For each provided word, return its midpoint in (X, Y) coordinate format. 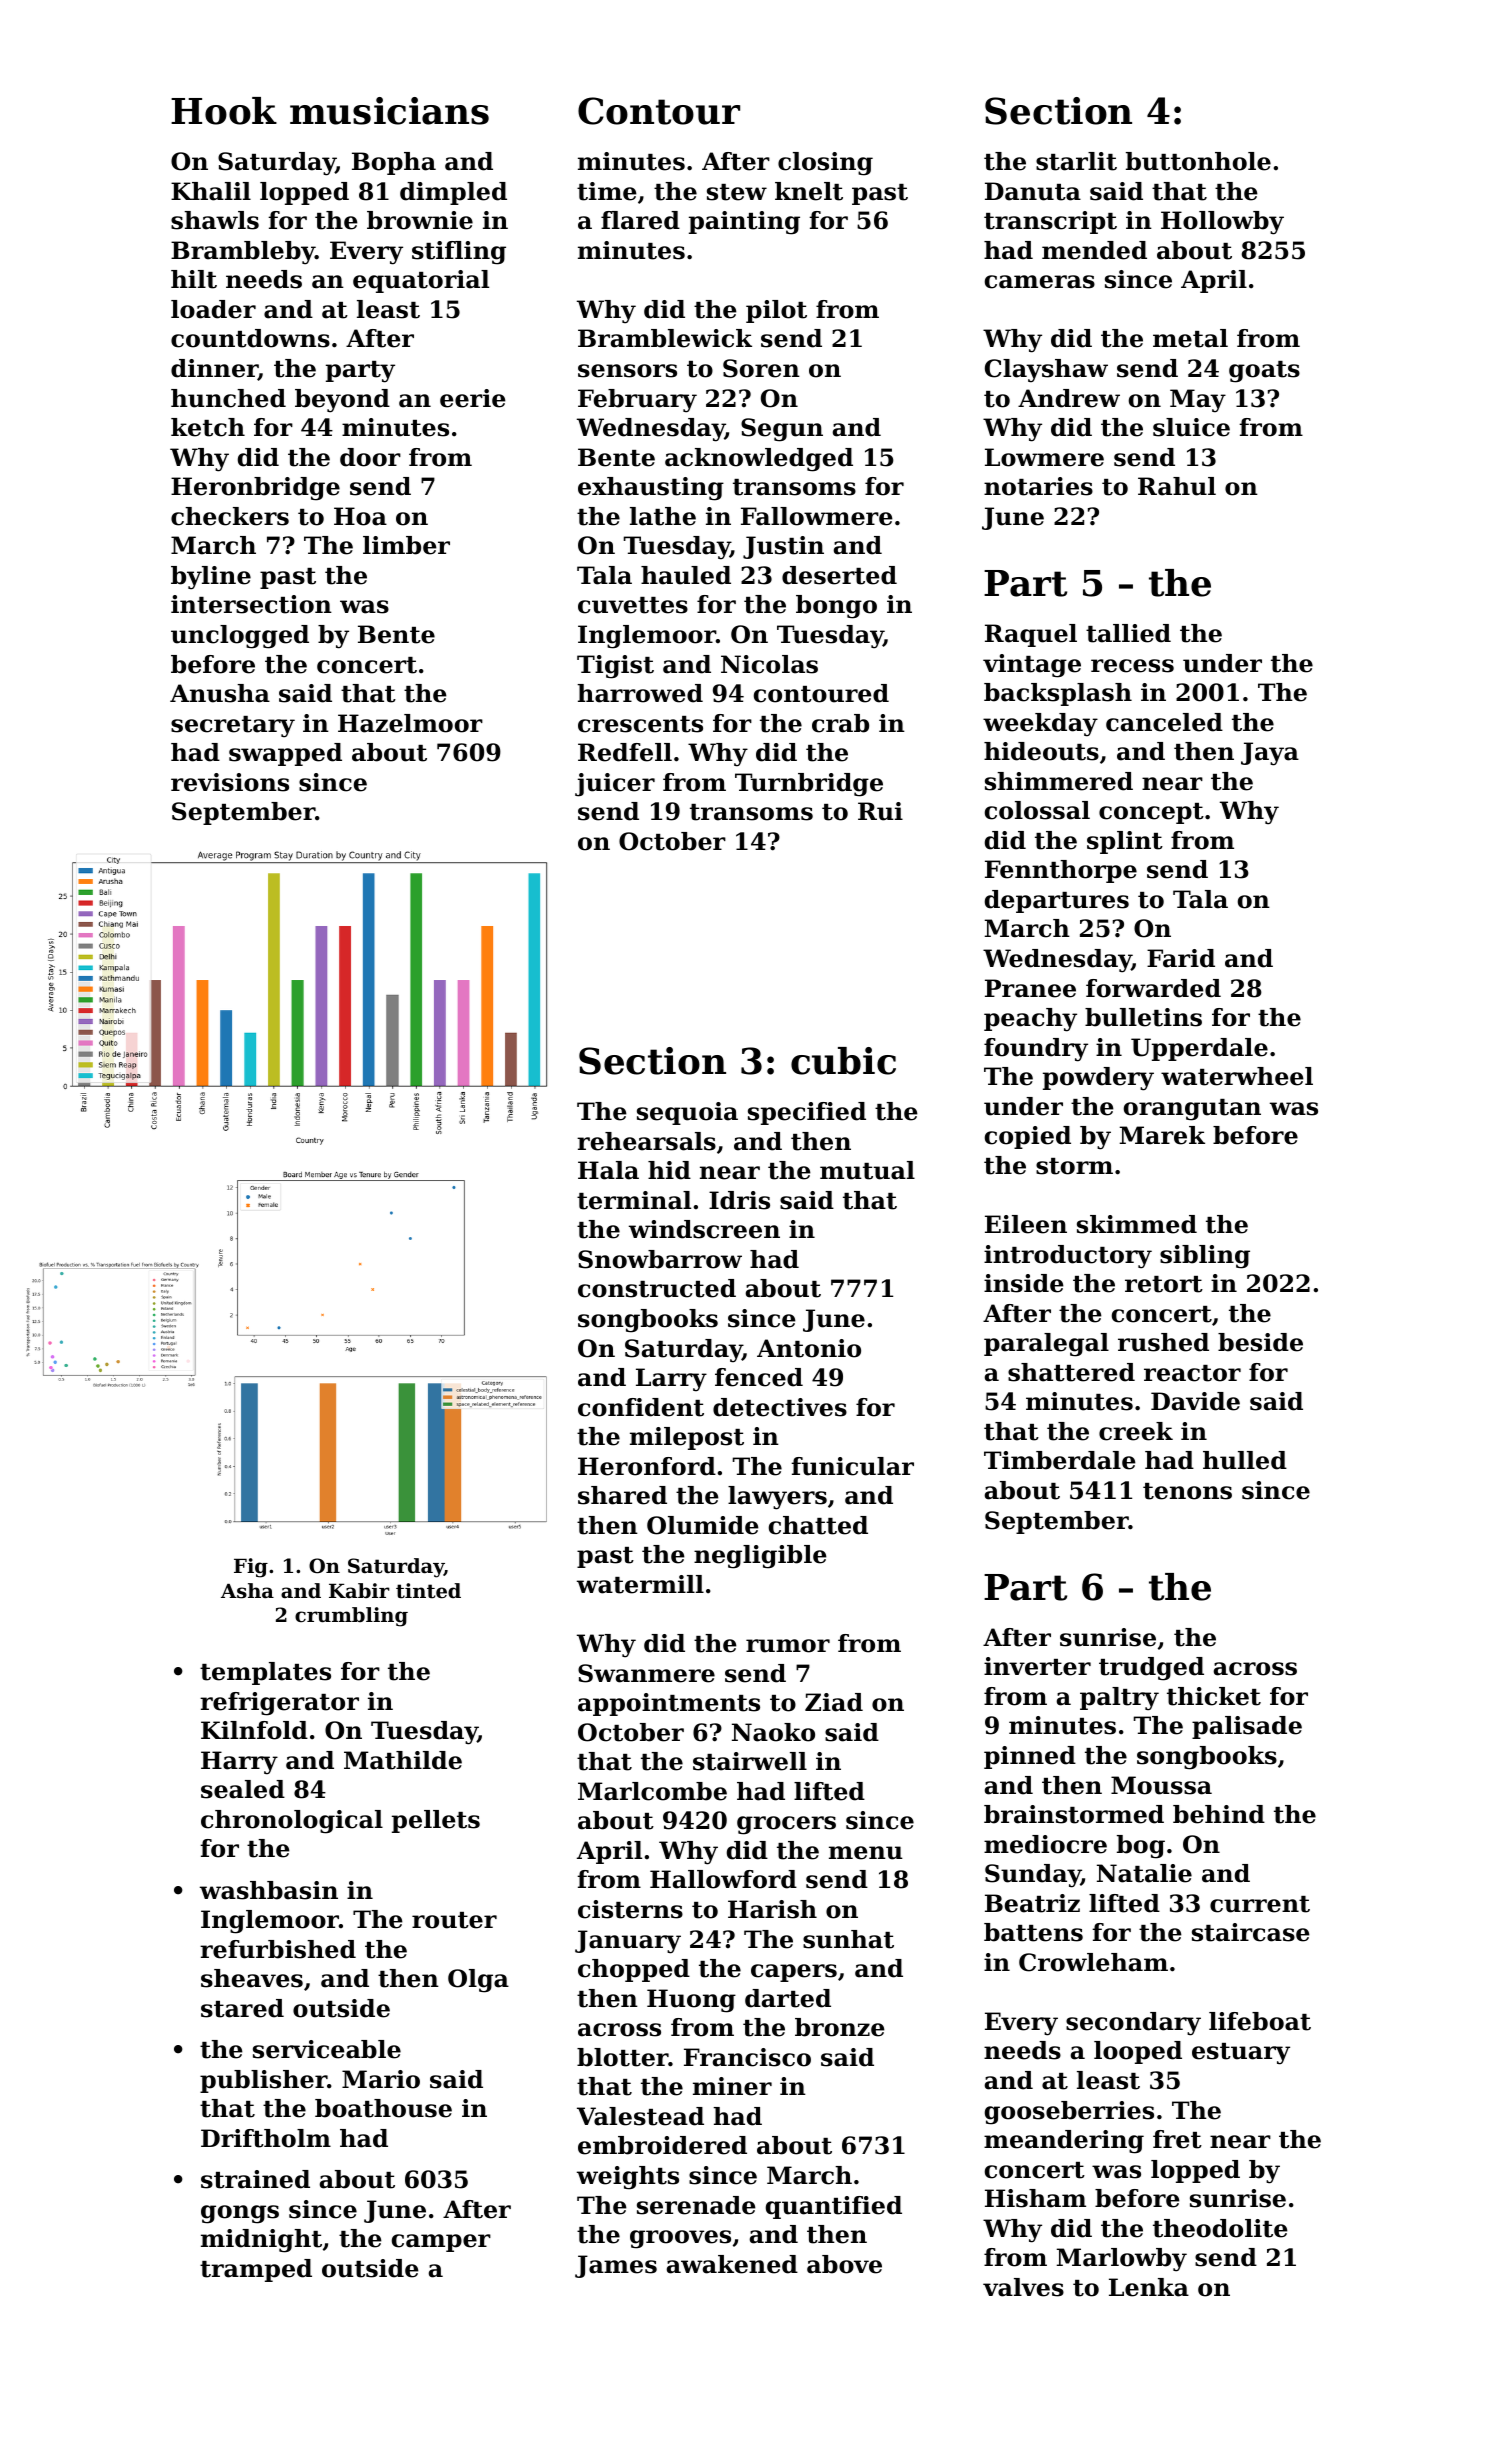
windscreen (704, 1229)
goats (1264, 372)
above (844, 2264)
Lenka (1149, 2287)
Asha (247, 1591)
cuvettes (633, 605)
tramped (256, 2270)
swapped (285, 754)
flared (640, 220)
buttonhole (1198, 161)
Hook (224, 111)
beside (1260, 1342)
